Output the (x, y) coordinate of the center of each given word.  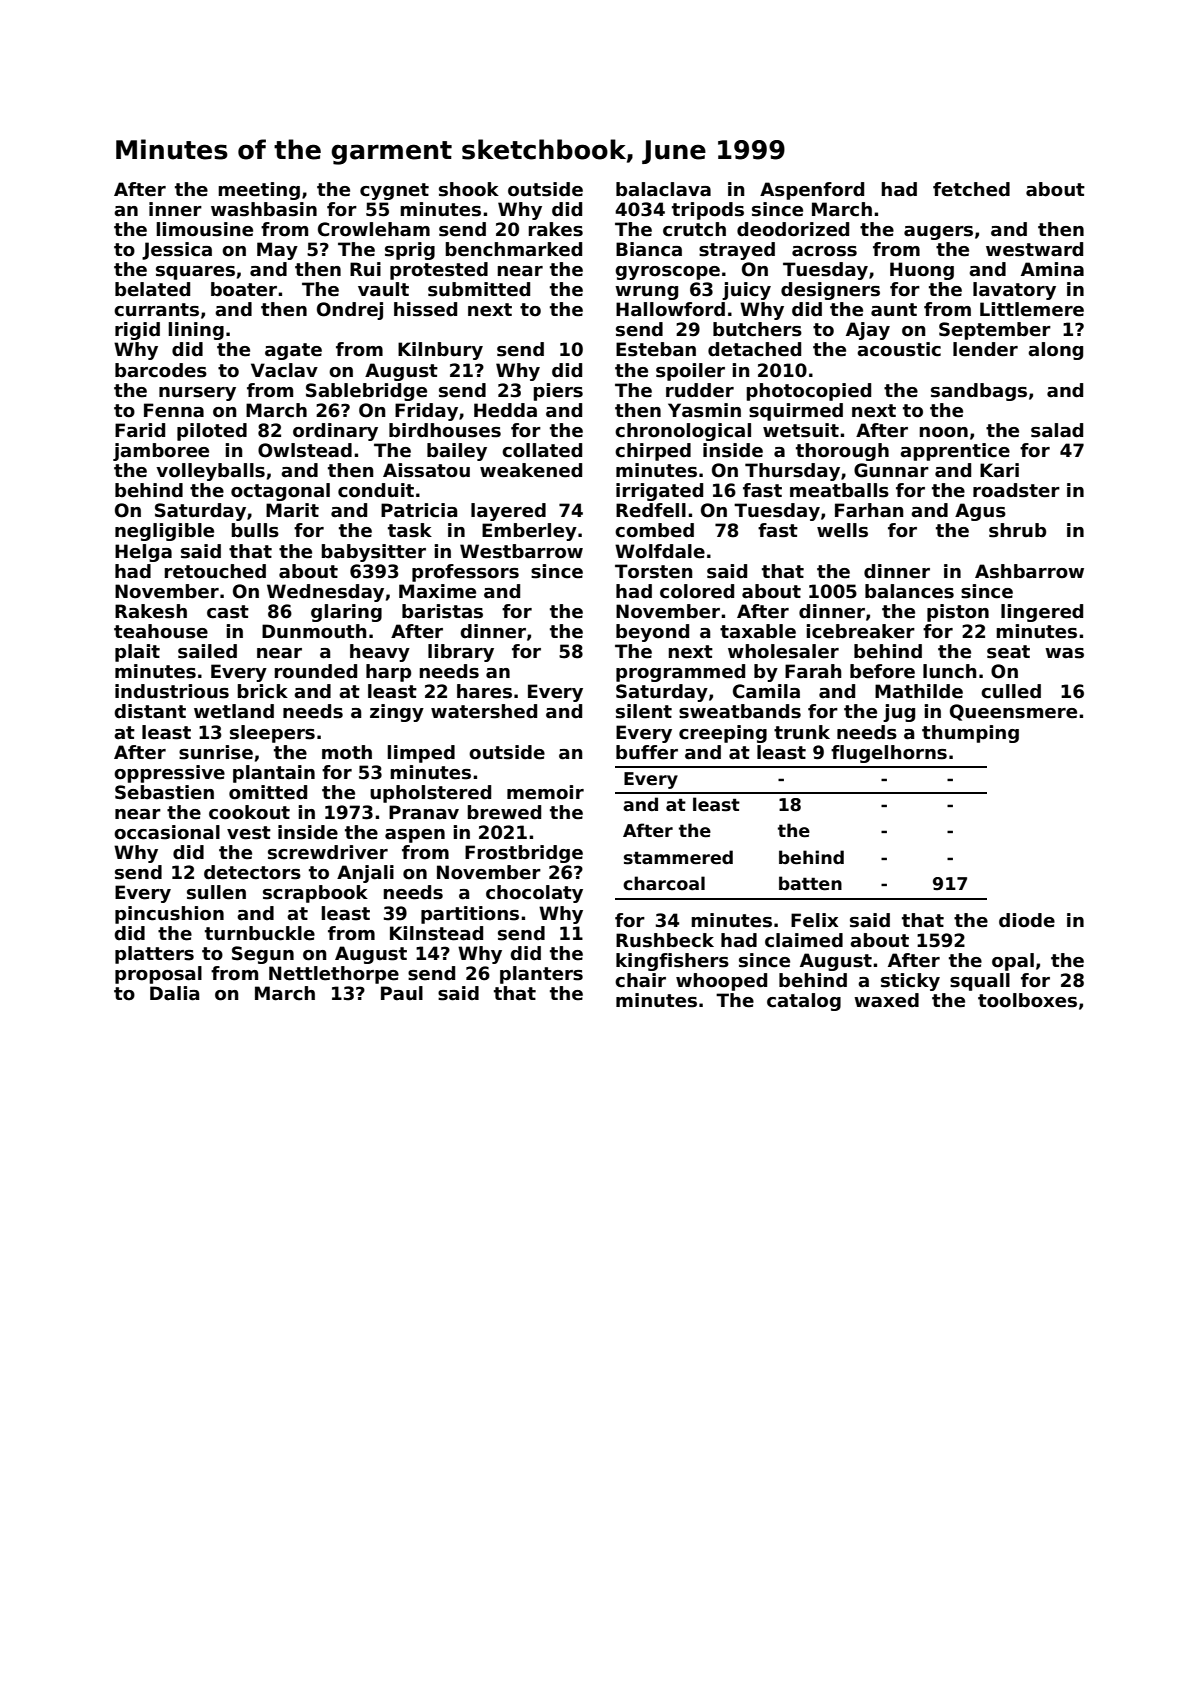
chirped (653, 452)
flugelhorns (889, 754)
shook (469, 189)
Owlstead (305, 450)
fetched (971, 189)
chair (640, 980)
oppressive (169, 774)
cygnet (394, 191)
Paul (402, 993)
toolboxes (1027, 1000)
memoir (545, 792)
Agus (980, 512)
